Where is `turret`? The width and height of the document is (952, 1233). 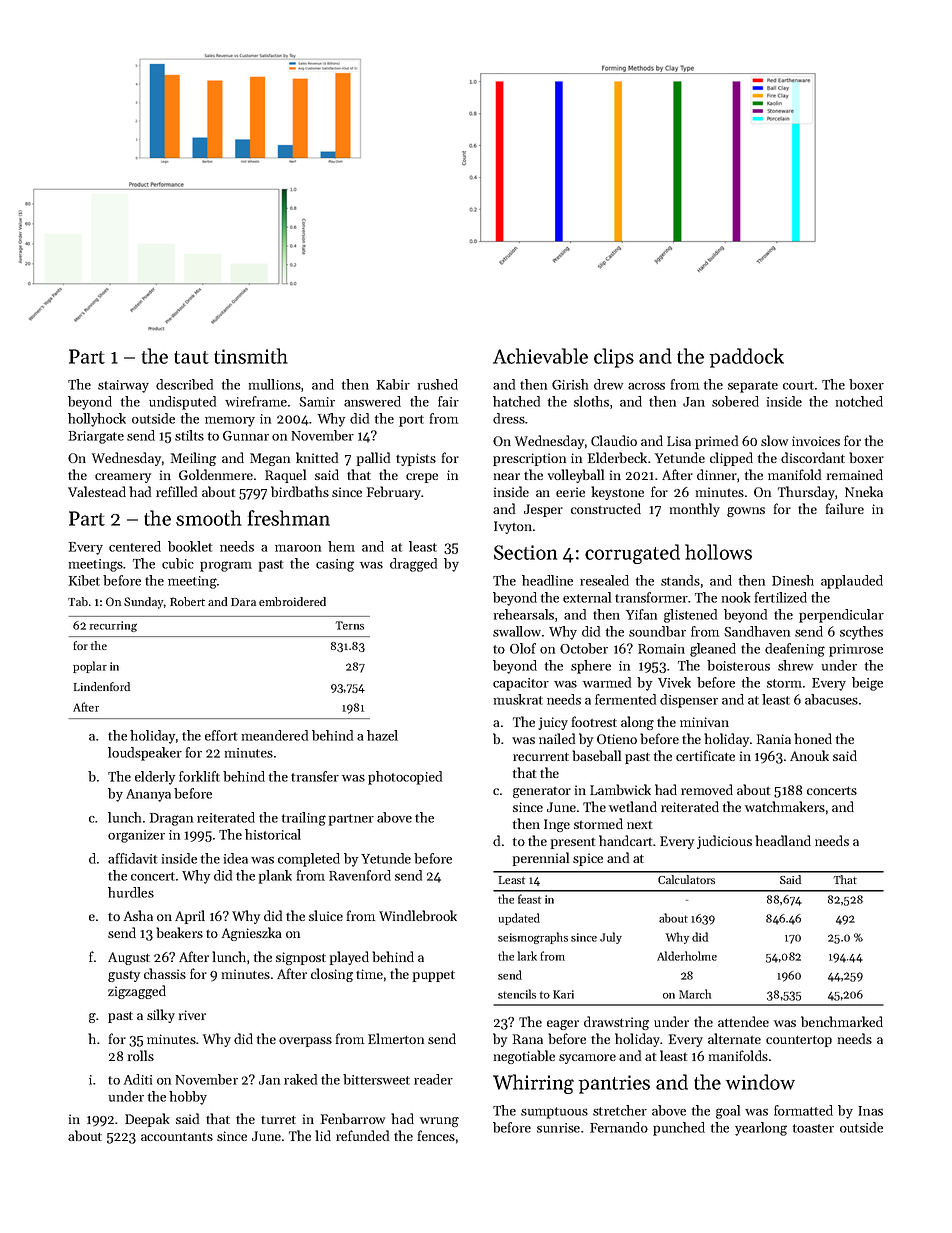
turret is located at coordinates (278, 1120).
